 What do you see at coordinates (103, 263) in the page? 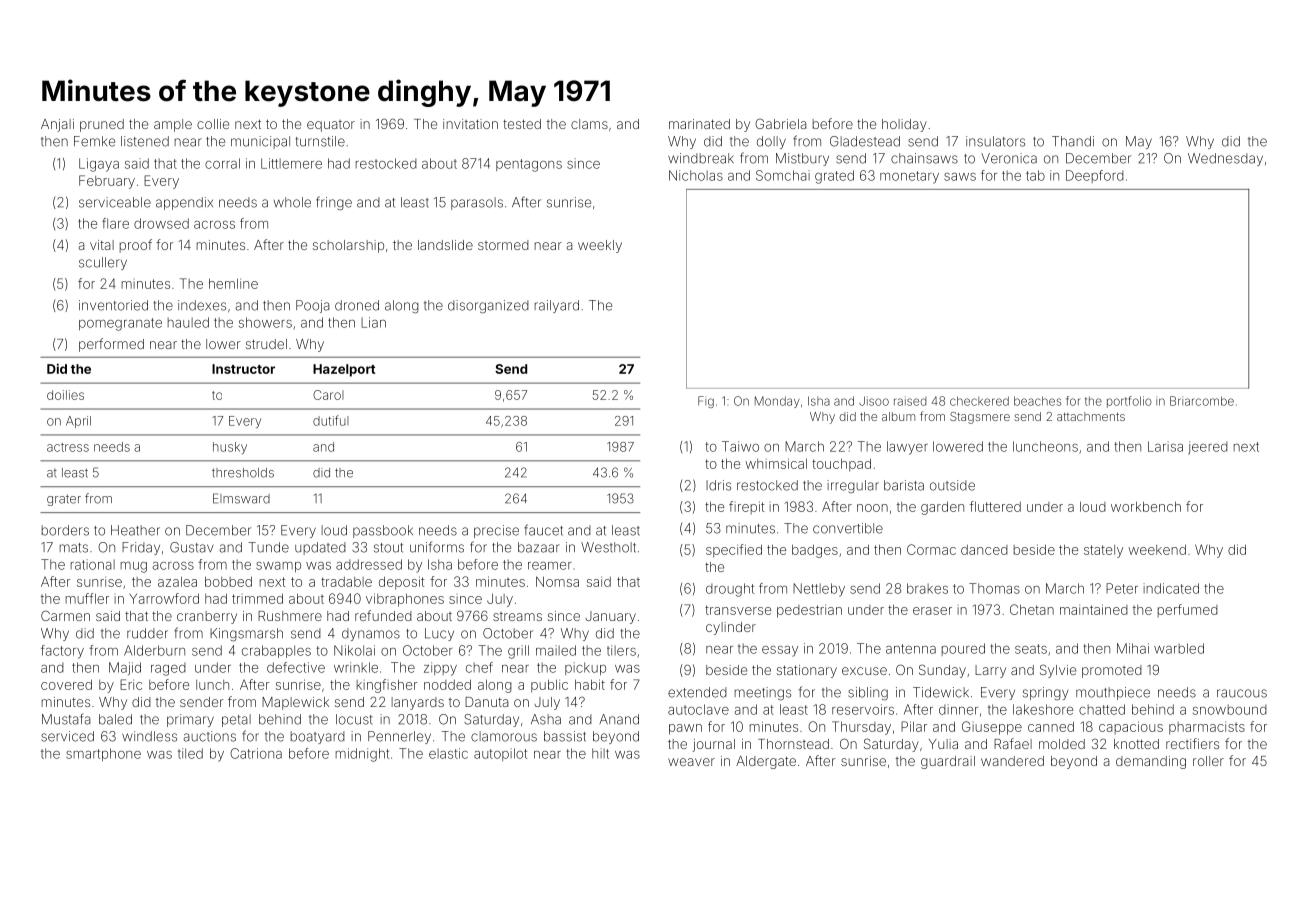
I see `scullery` at bounding box center [103, 263].
